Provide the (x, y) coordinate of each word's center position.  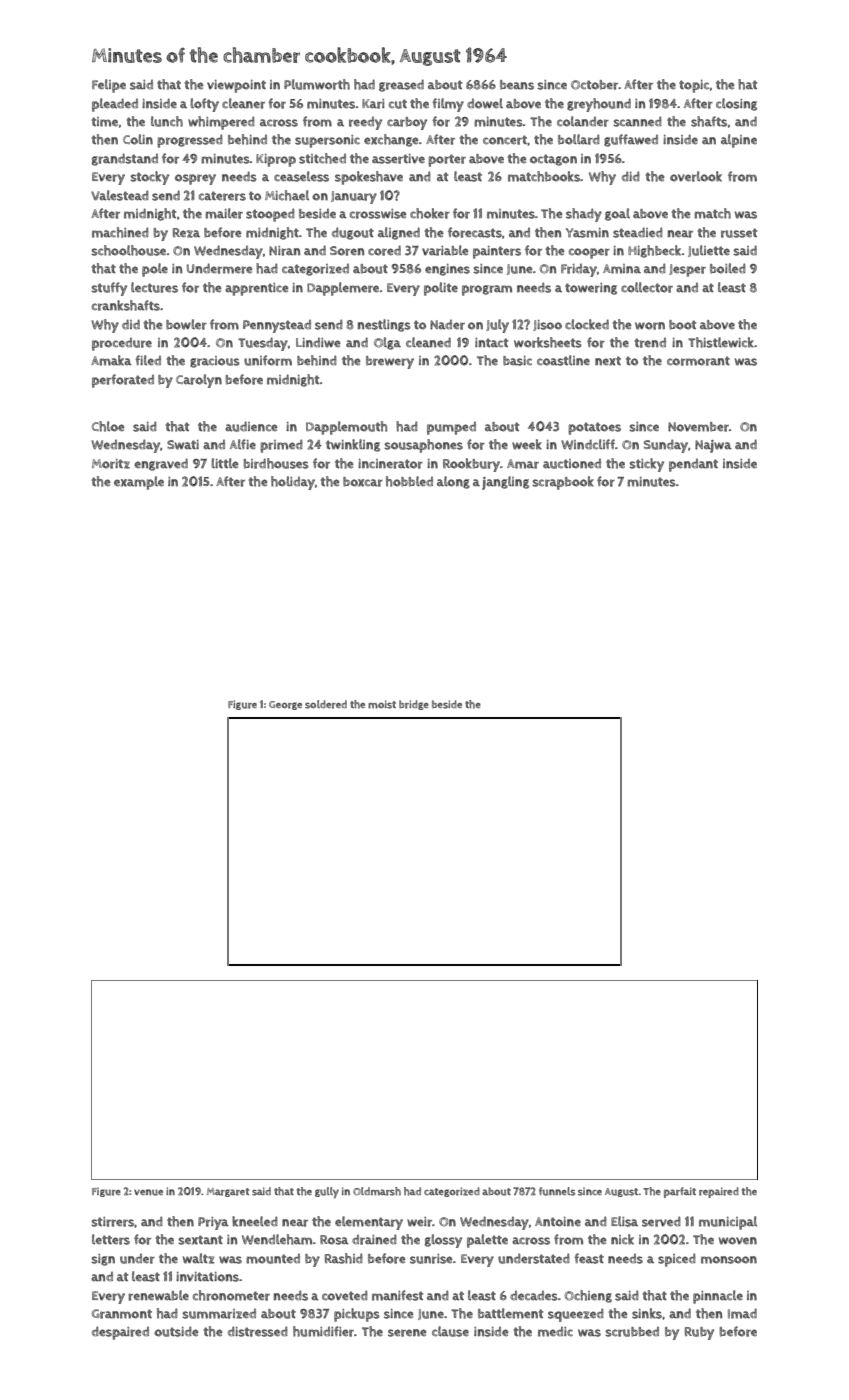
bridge (414, 705)
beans (517, 85)
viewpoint (236, 86)
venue (148, 1192)
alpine (739, 141)
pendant (693, 465)
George (285, 705)
